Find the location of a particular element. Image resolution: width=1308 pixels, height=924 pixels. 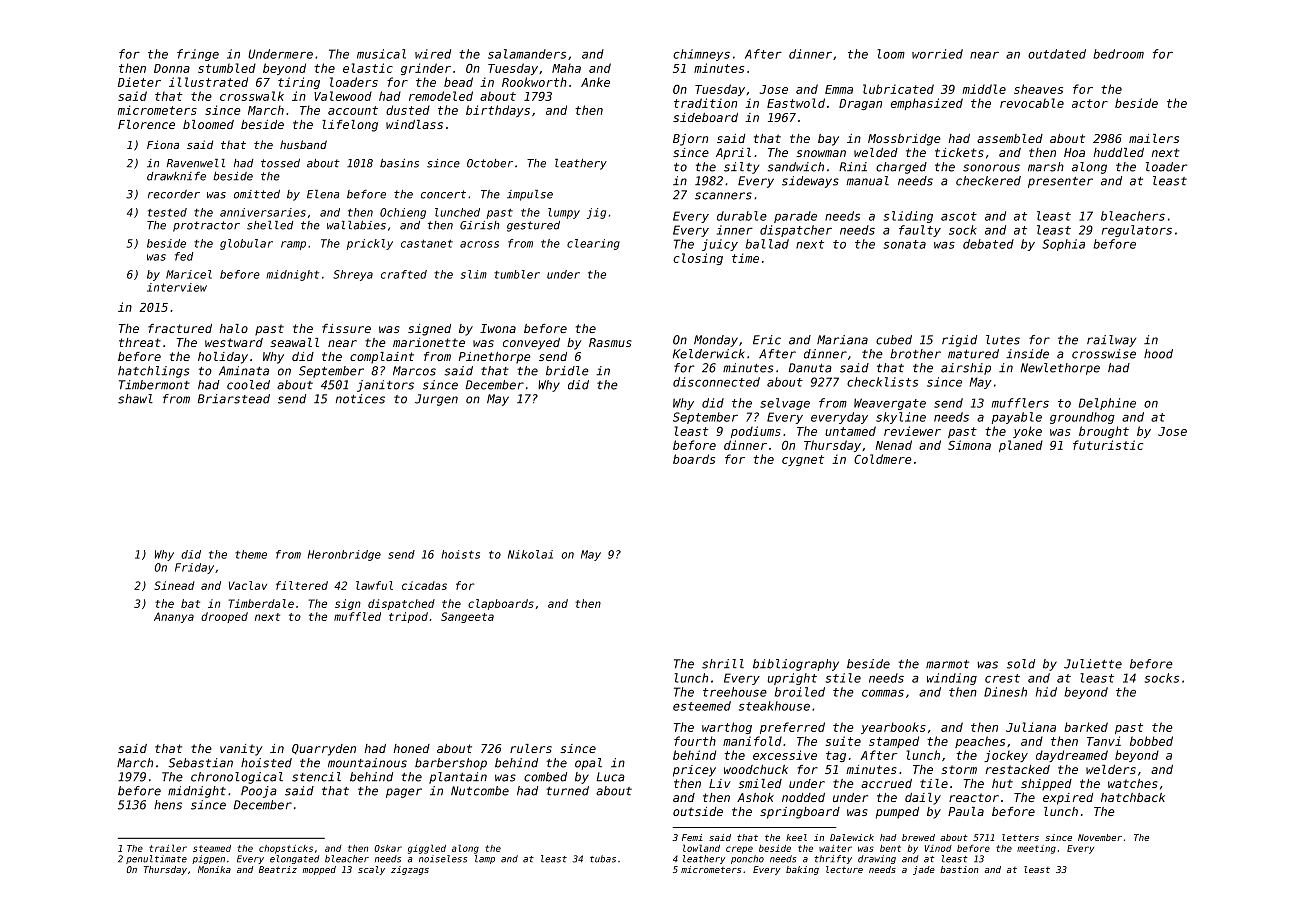

vanity is located at coordinates (241, 750).
